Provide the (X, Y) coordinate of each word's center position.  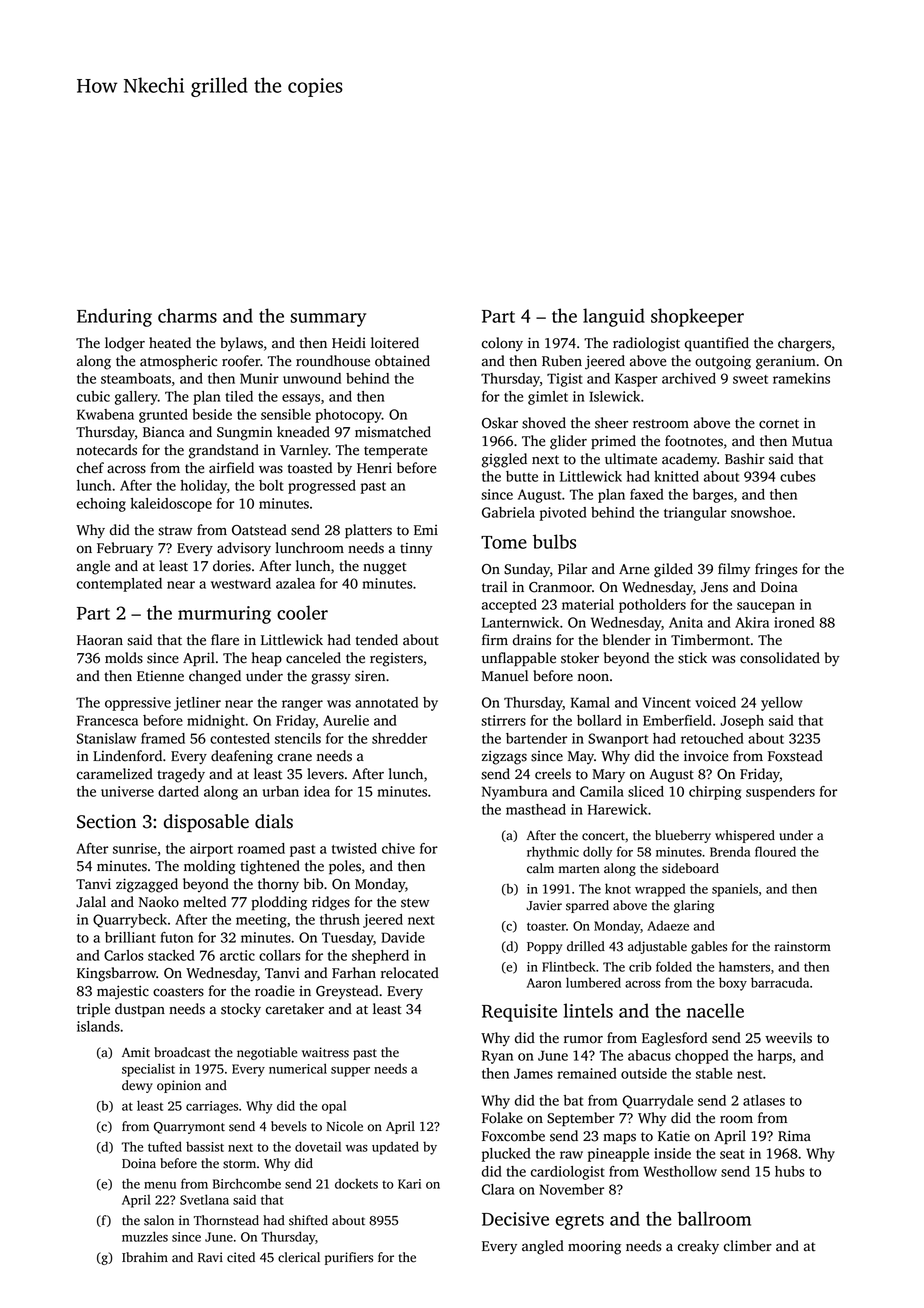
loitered (395, 343)
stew (415, 903)
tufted (165, 1146)
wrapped (660, 890)
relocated (410, 973)
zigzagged (147, 885)
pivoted (563, 514)
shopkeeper (697, 317)
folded (674, 966)
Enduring (114, 317)
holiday (204, 487)
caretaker (295, 1009)
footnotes (694, 441)
